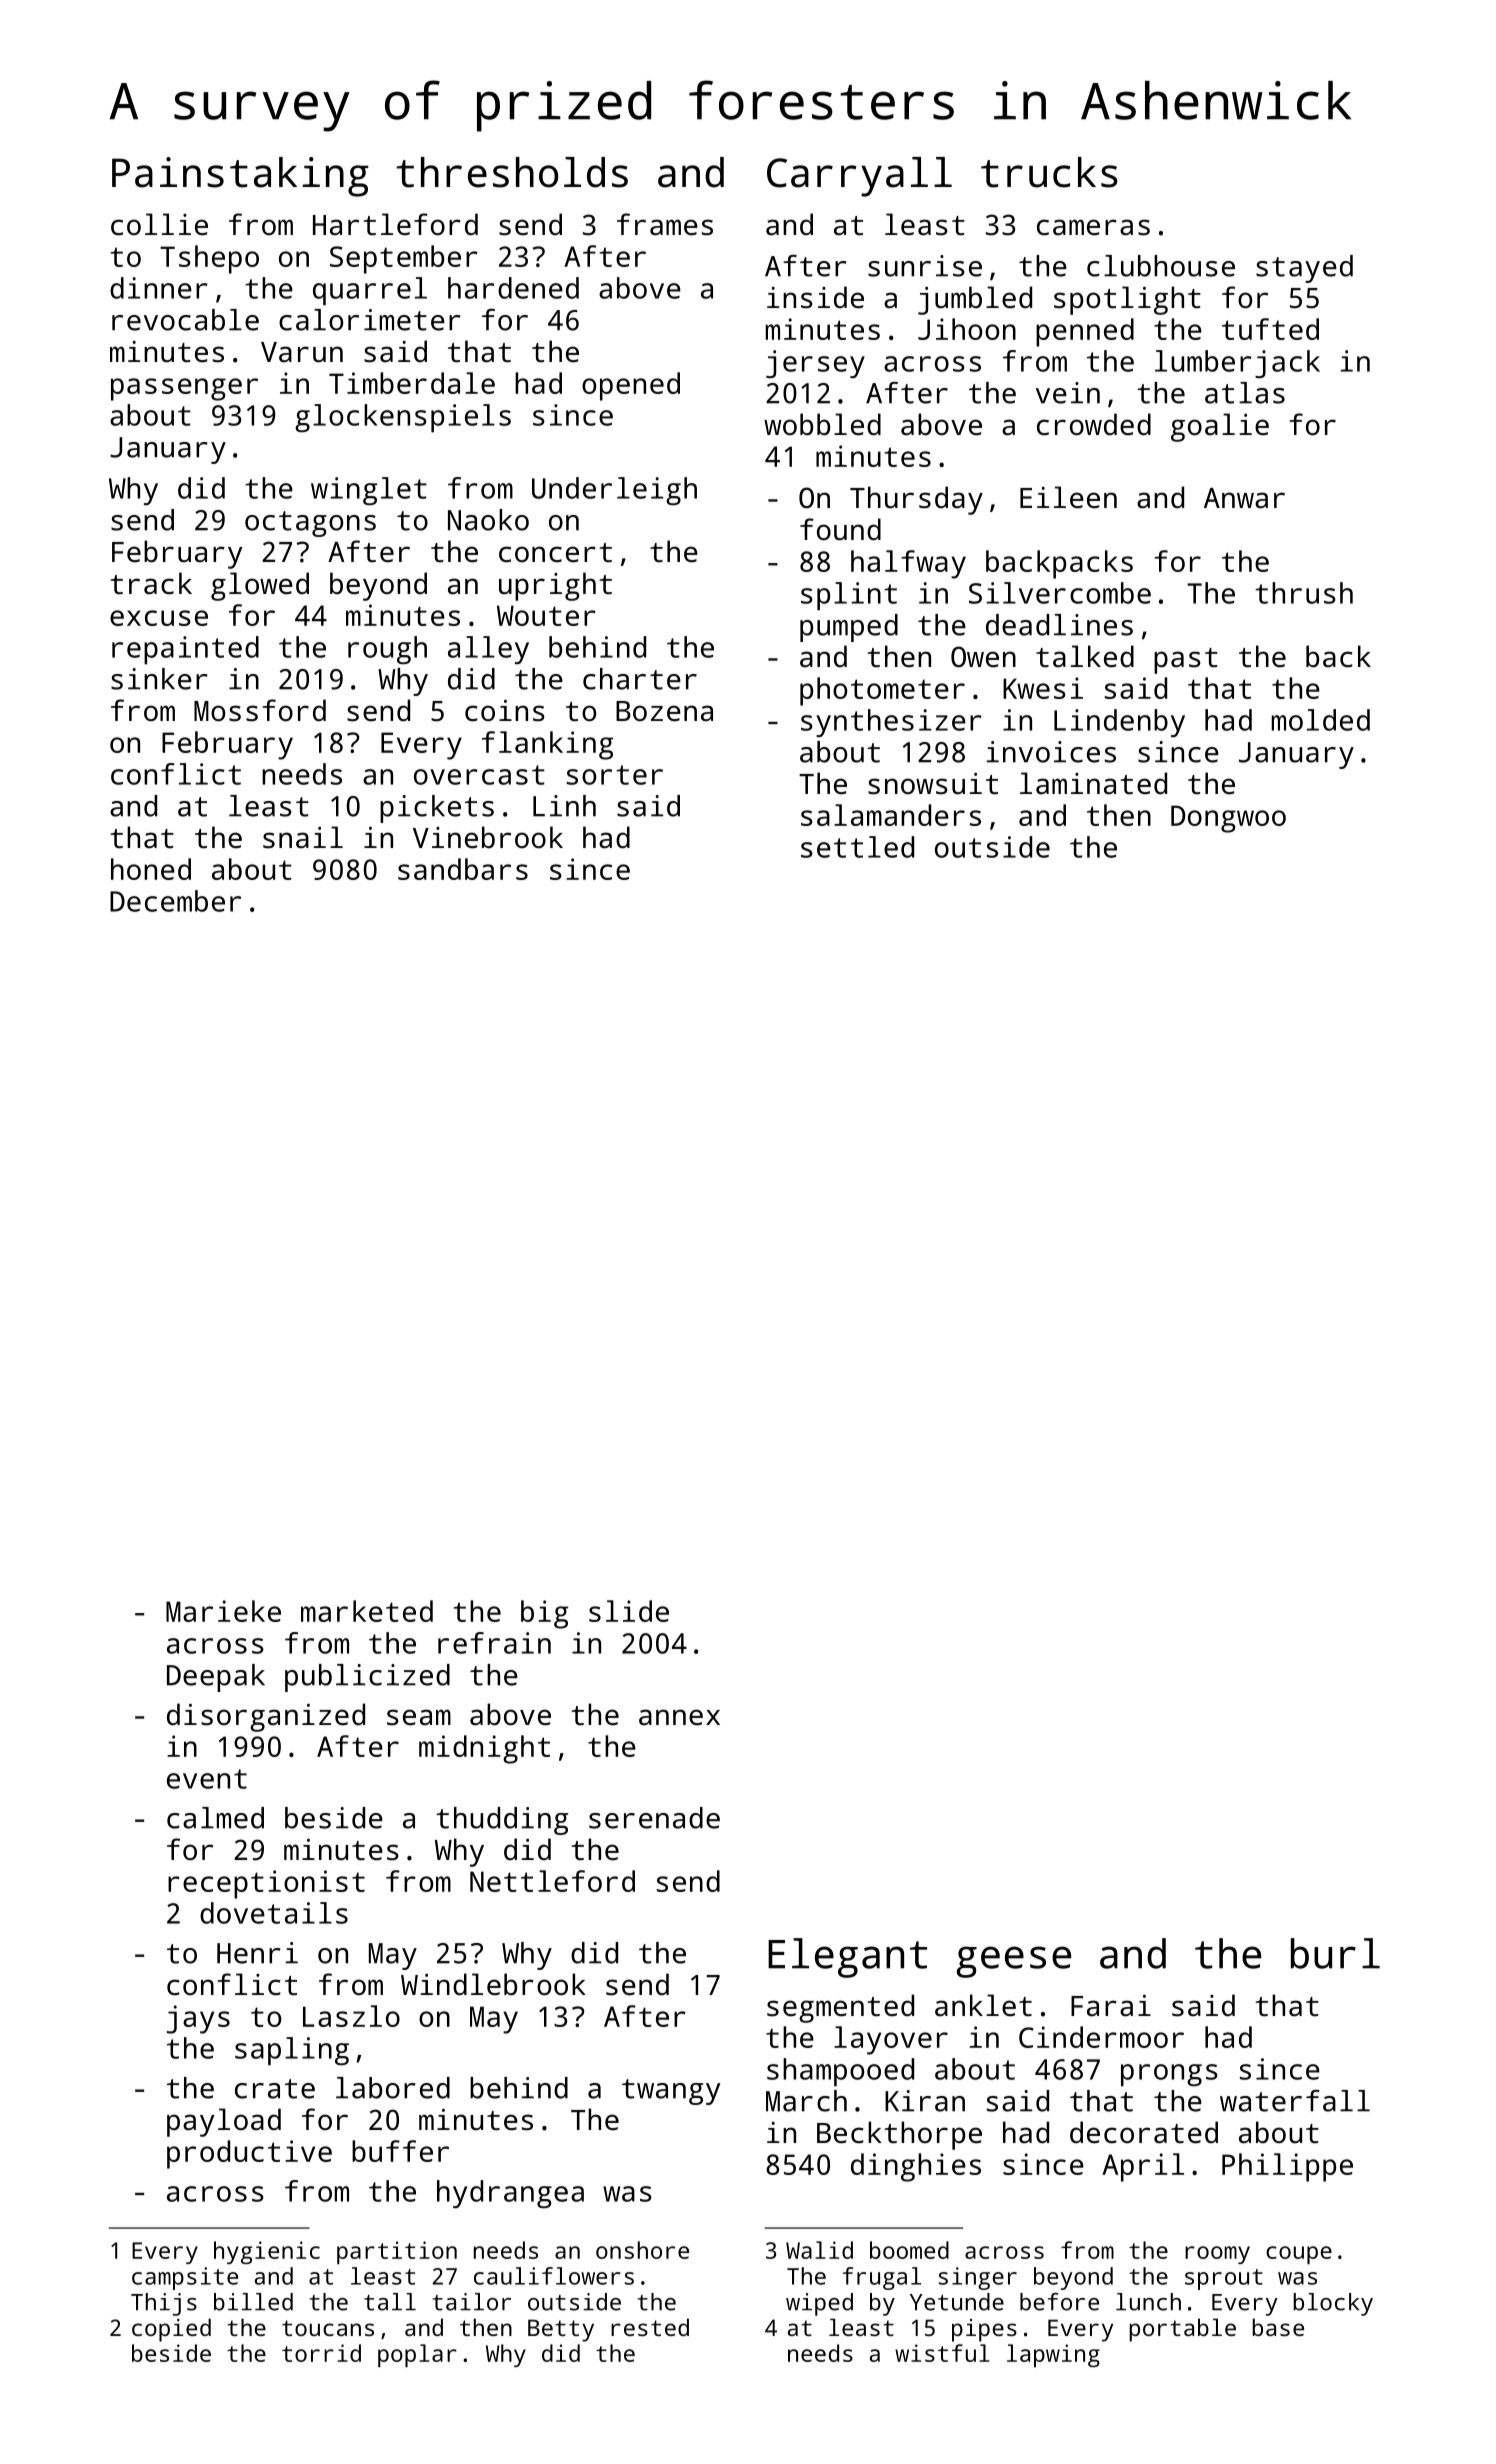  Describe the element at coordinates (665, 224) in the screenshot. I see `frames` at that location.
